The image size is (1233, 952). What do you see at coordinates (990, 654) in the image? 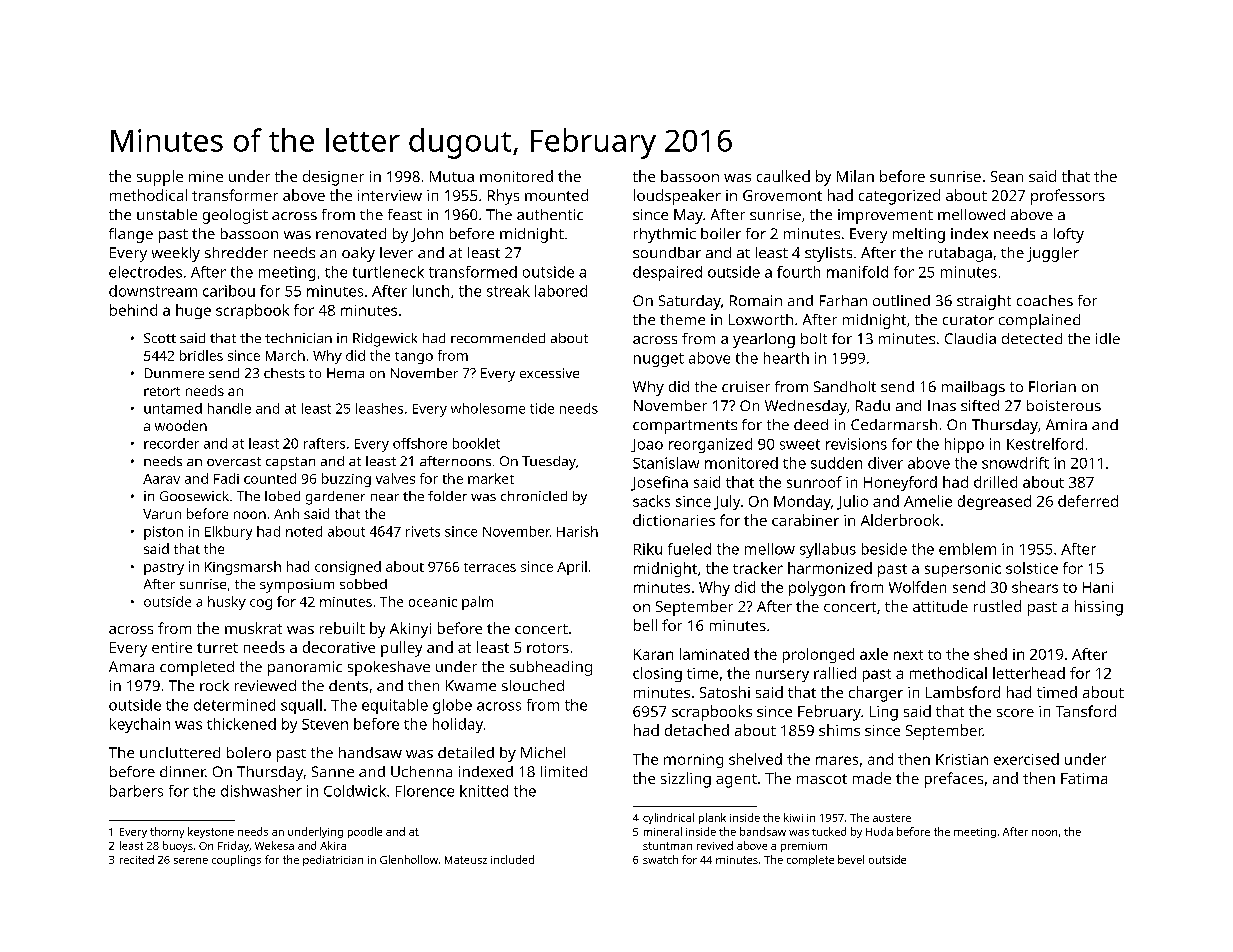
I see `shed` at bounding box center [990, 654].
